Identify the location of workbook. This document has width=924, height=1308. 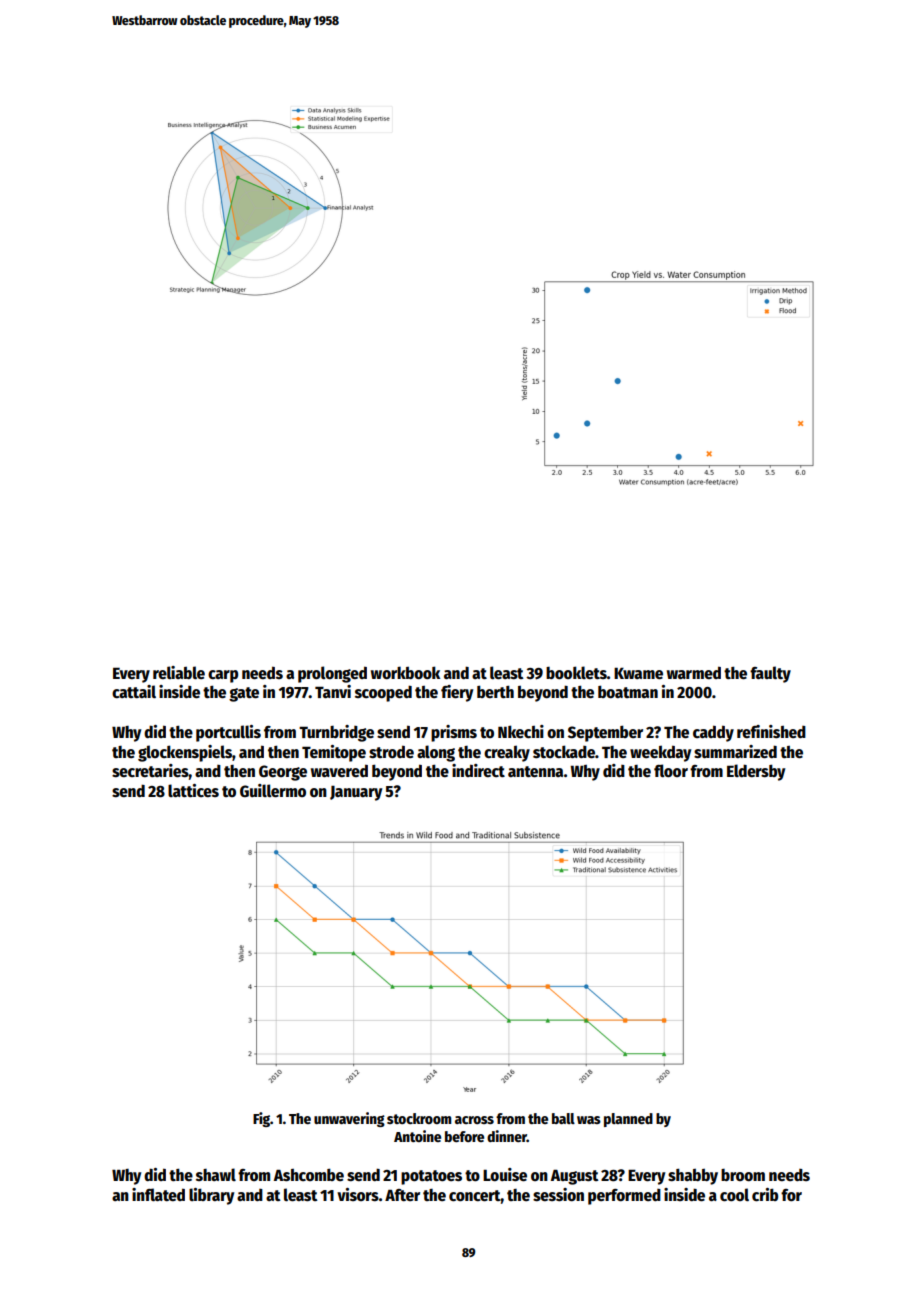
(405, 673).
